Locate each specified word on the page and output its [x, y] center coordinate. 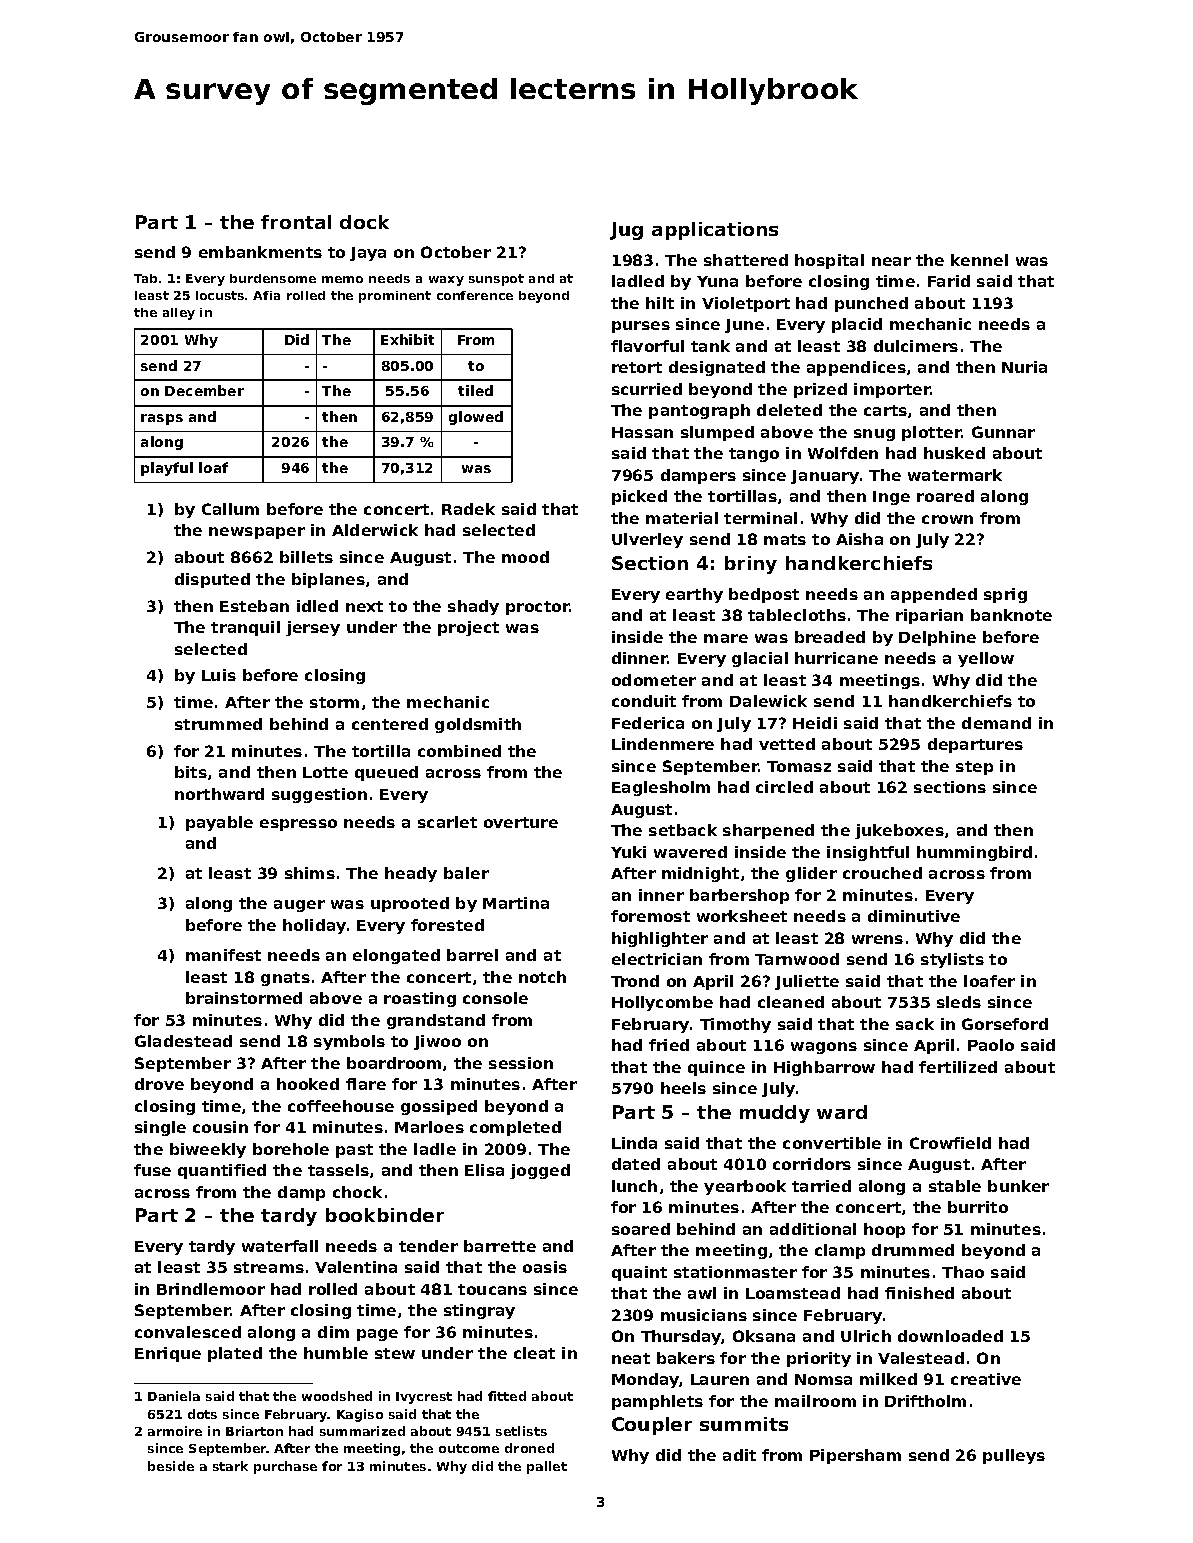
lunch [634, 1186]
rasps [162, 419]
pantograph [699, 411]
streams [269, 1267]
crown [947, 519]
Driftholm [925, 1401]
